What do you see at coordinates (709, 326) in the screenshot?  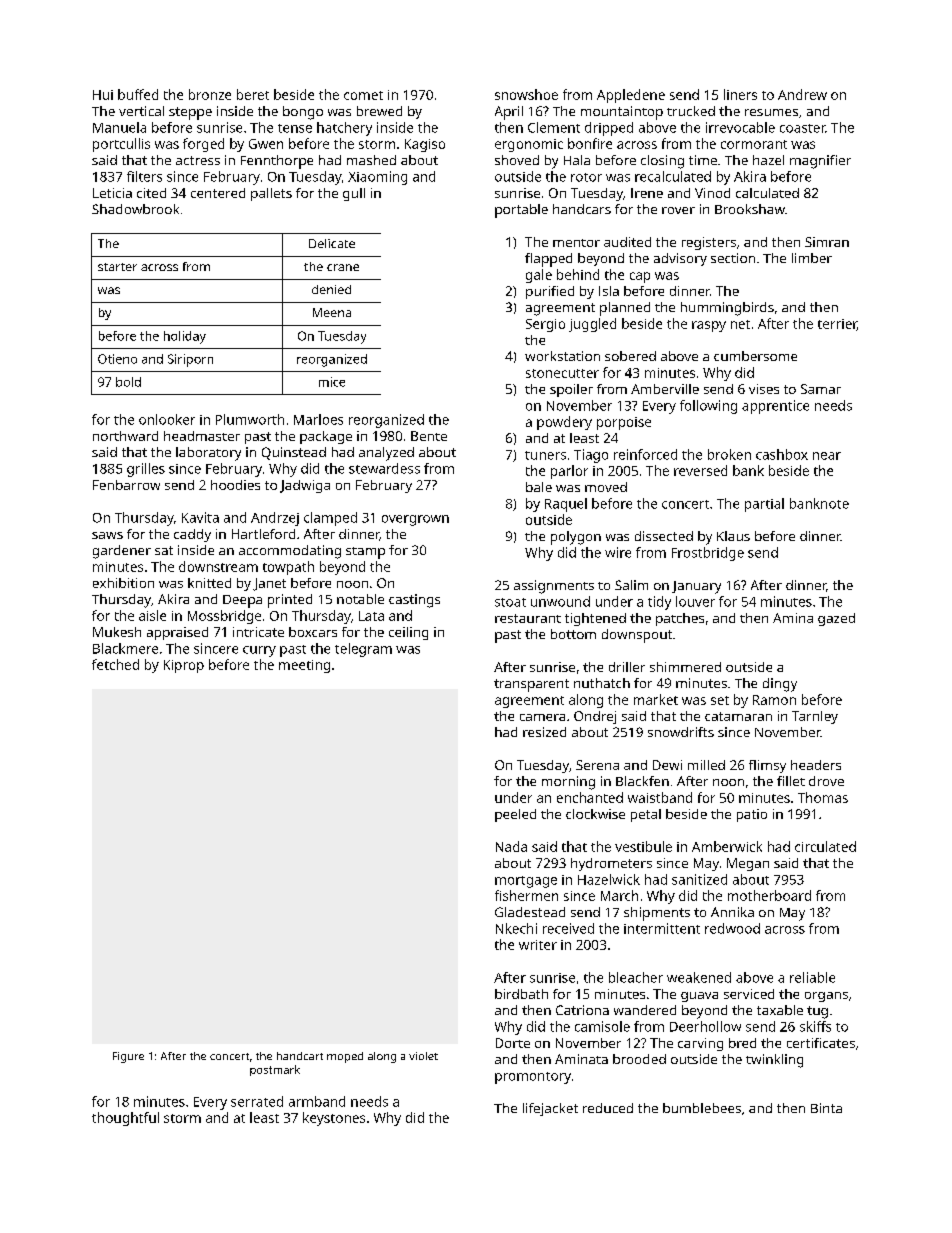 I see `raspy` at bounding box center [709, 326].
